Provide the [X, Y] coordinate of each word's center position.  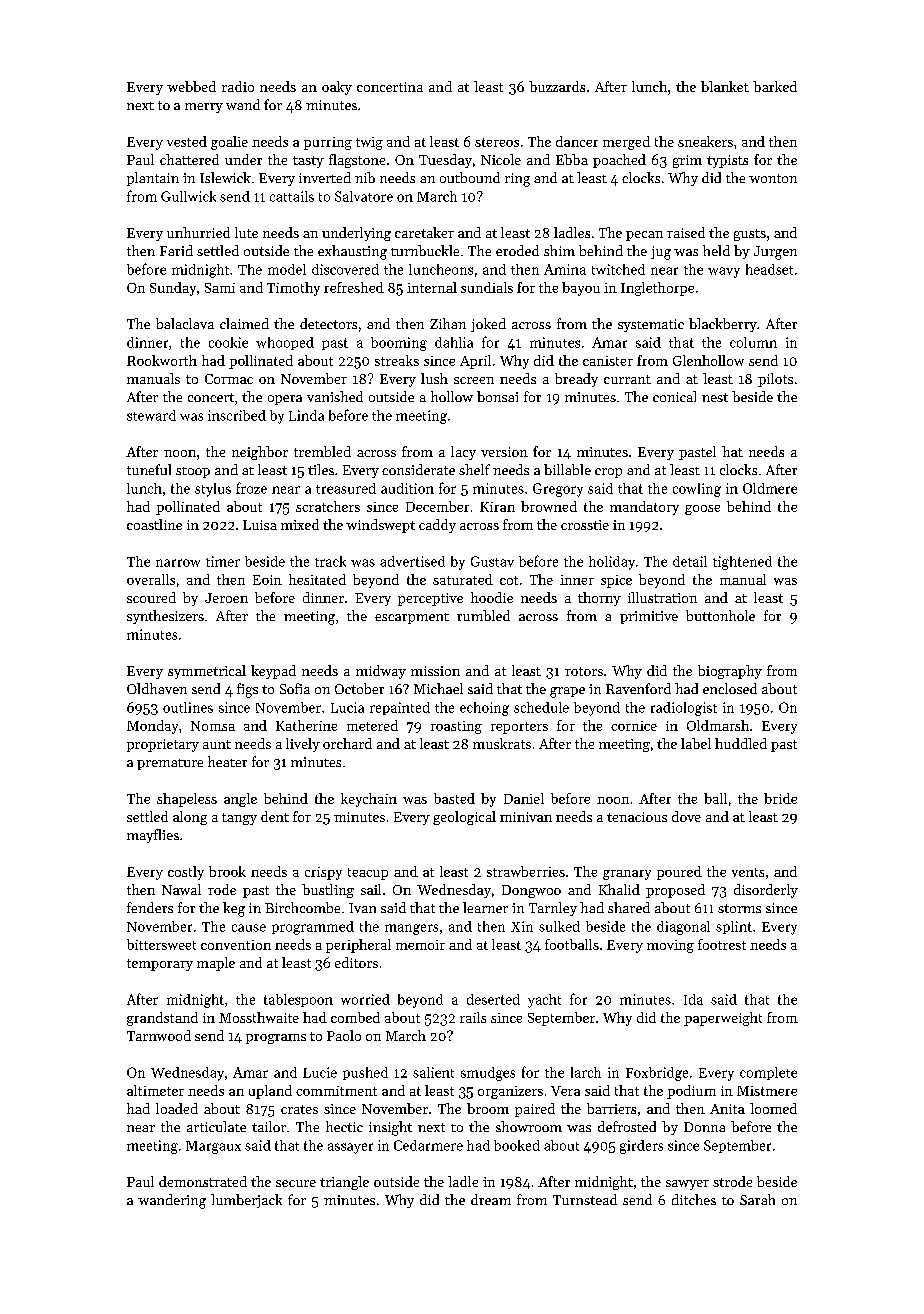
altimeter [155, 1090]
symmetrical [207, 672]
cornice [634, 726]
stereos [497, 142]
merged [626, 143]
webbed [191, 86]
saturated [463, 579]
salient [433, 1072]
